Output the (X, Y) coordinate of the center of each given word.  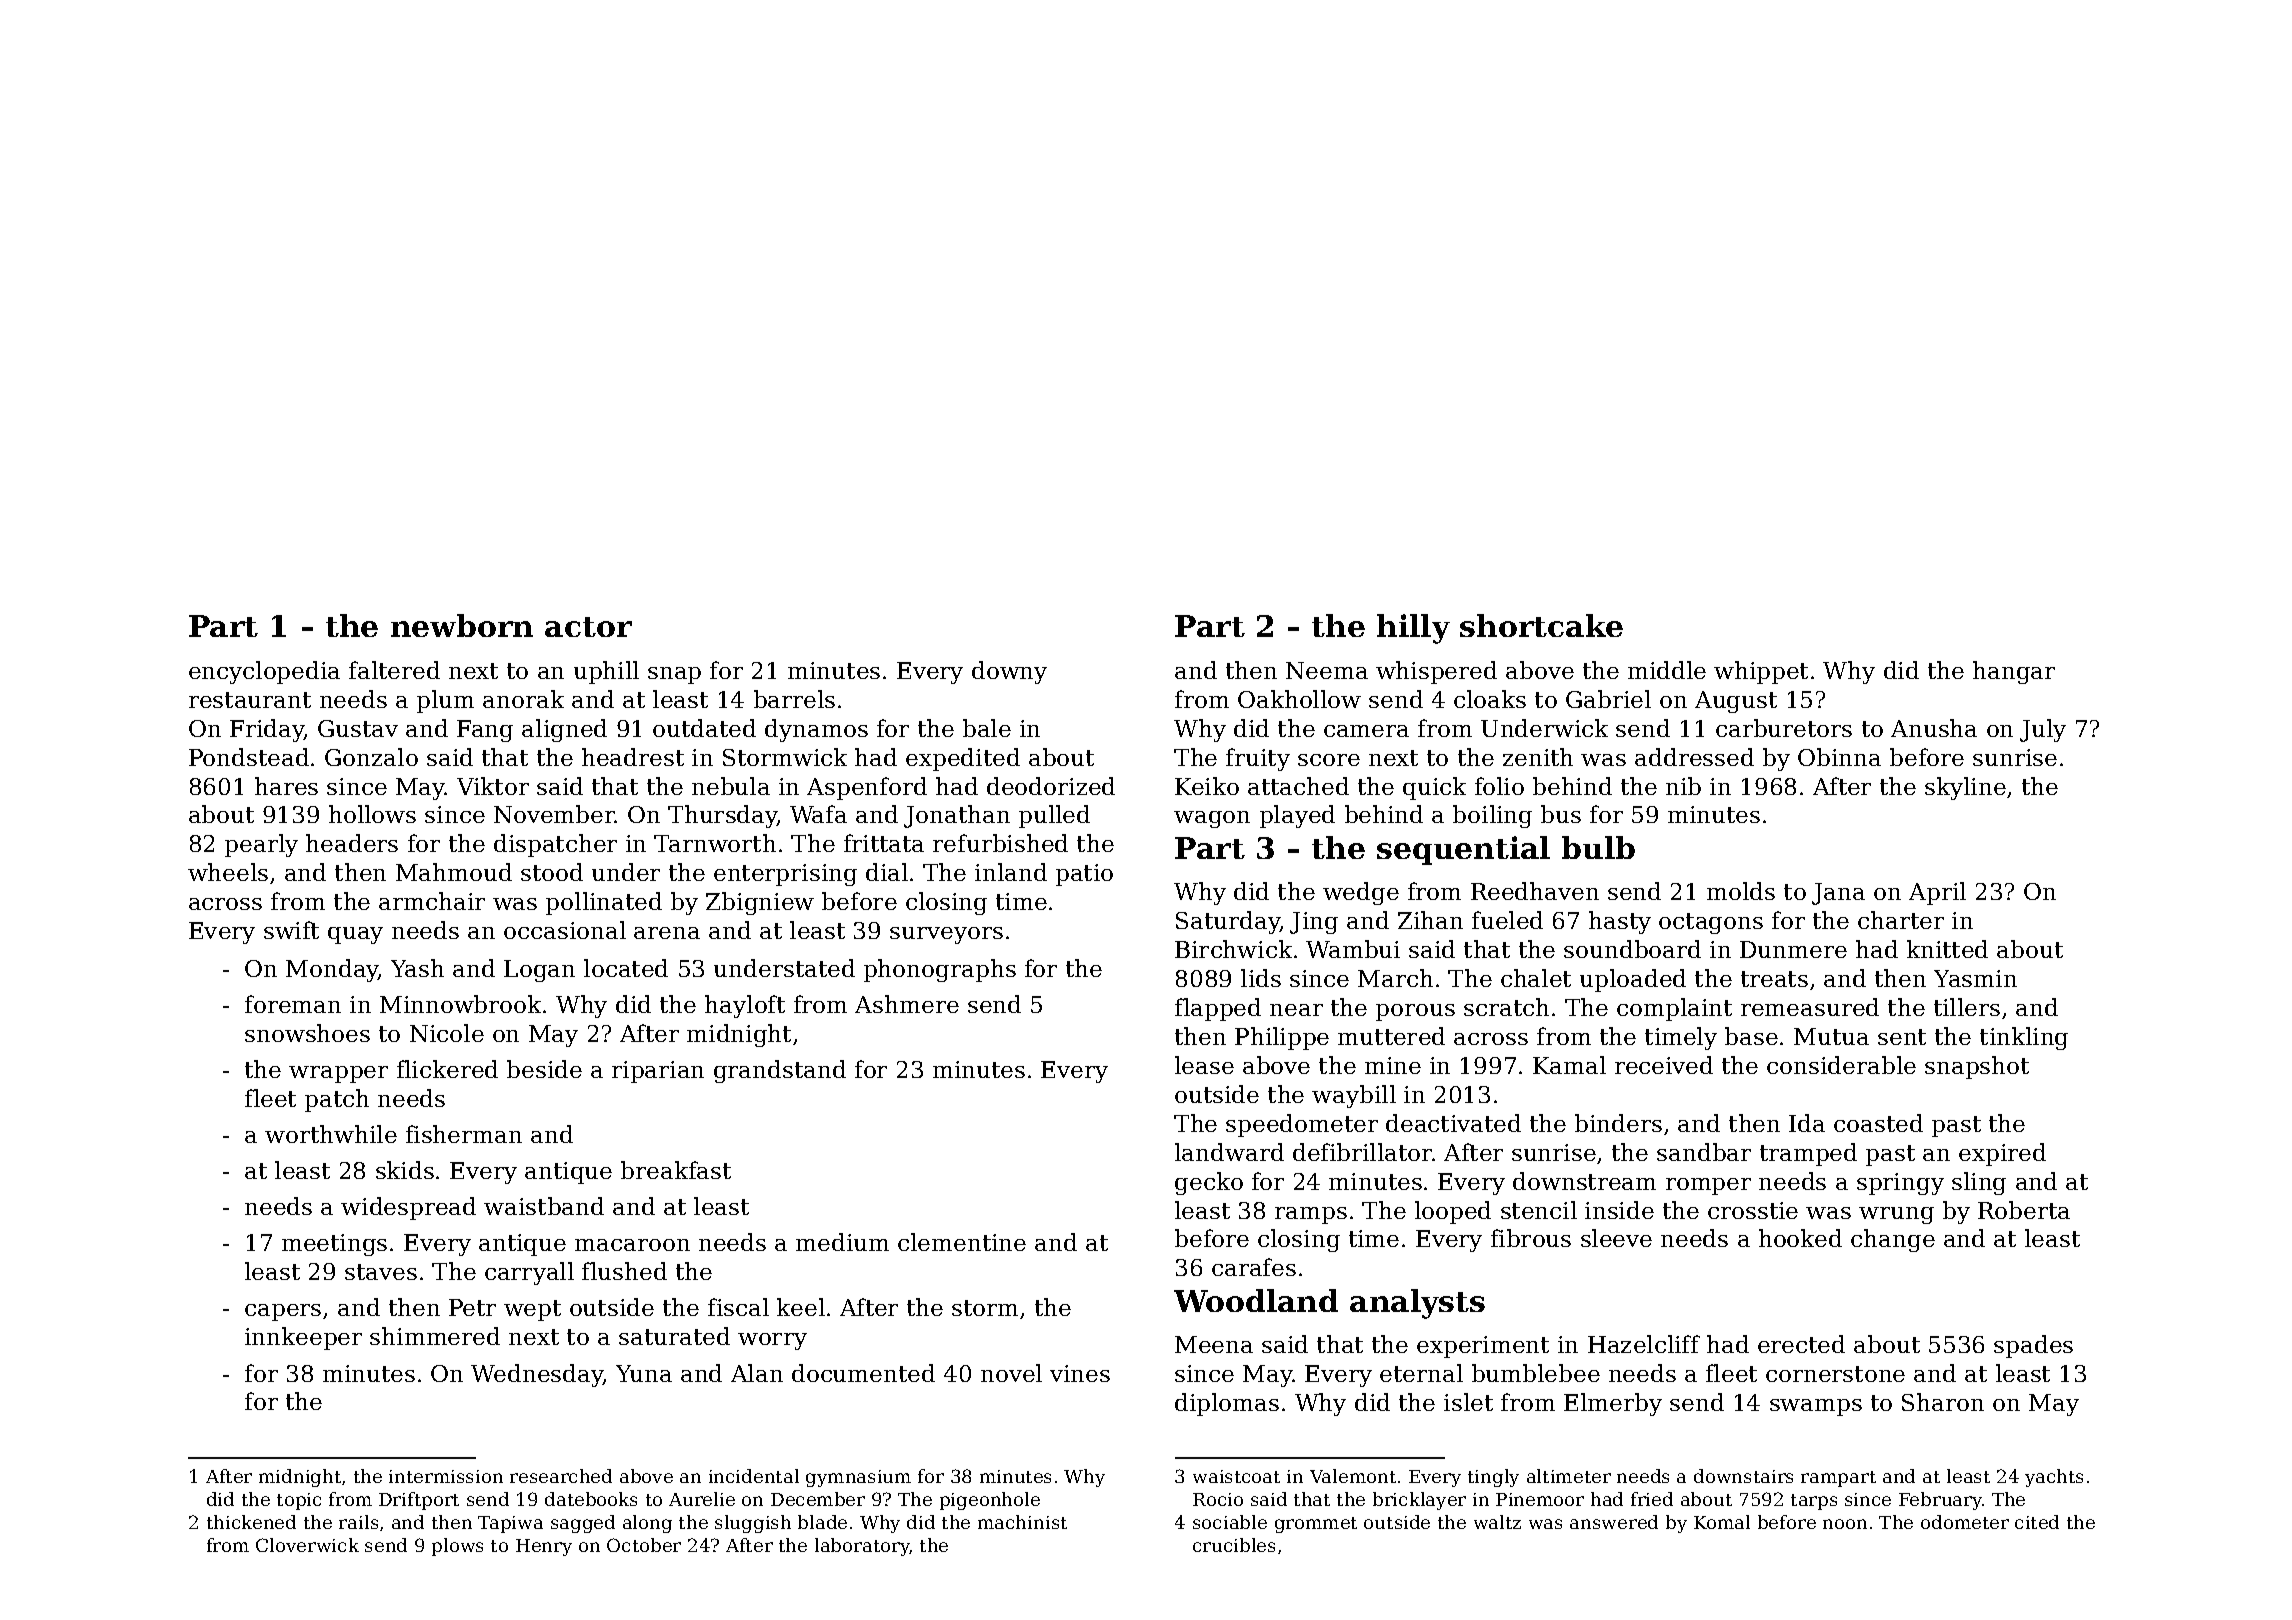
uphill (606, 672)
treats (1774, 979)
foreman (293, 1004)
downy (1009, 672)
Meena (1214, 1344)
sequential (1463, 850)
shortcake (1541, 625)
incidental (754, 1476)
